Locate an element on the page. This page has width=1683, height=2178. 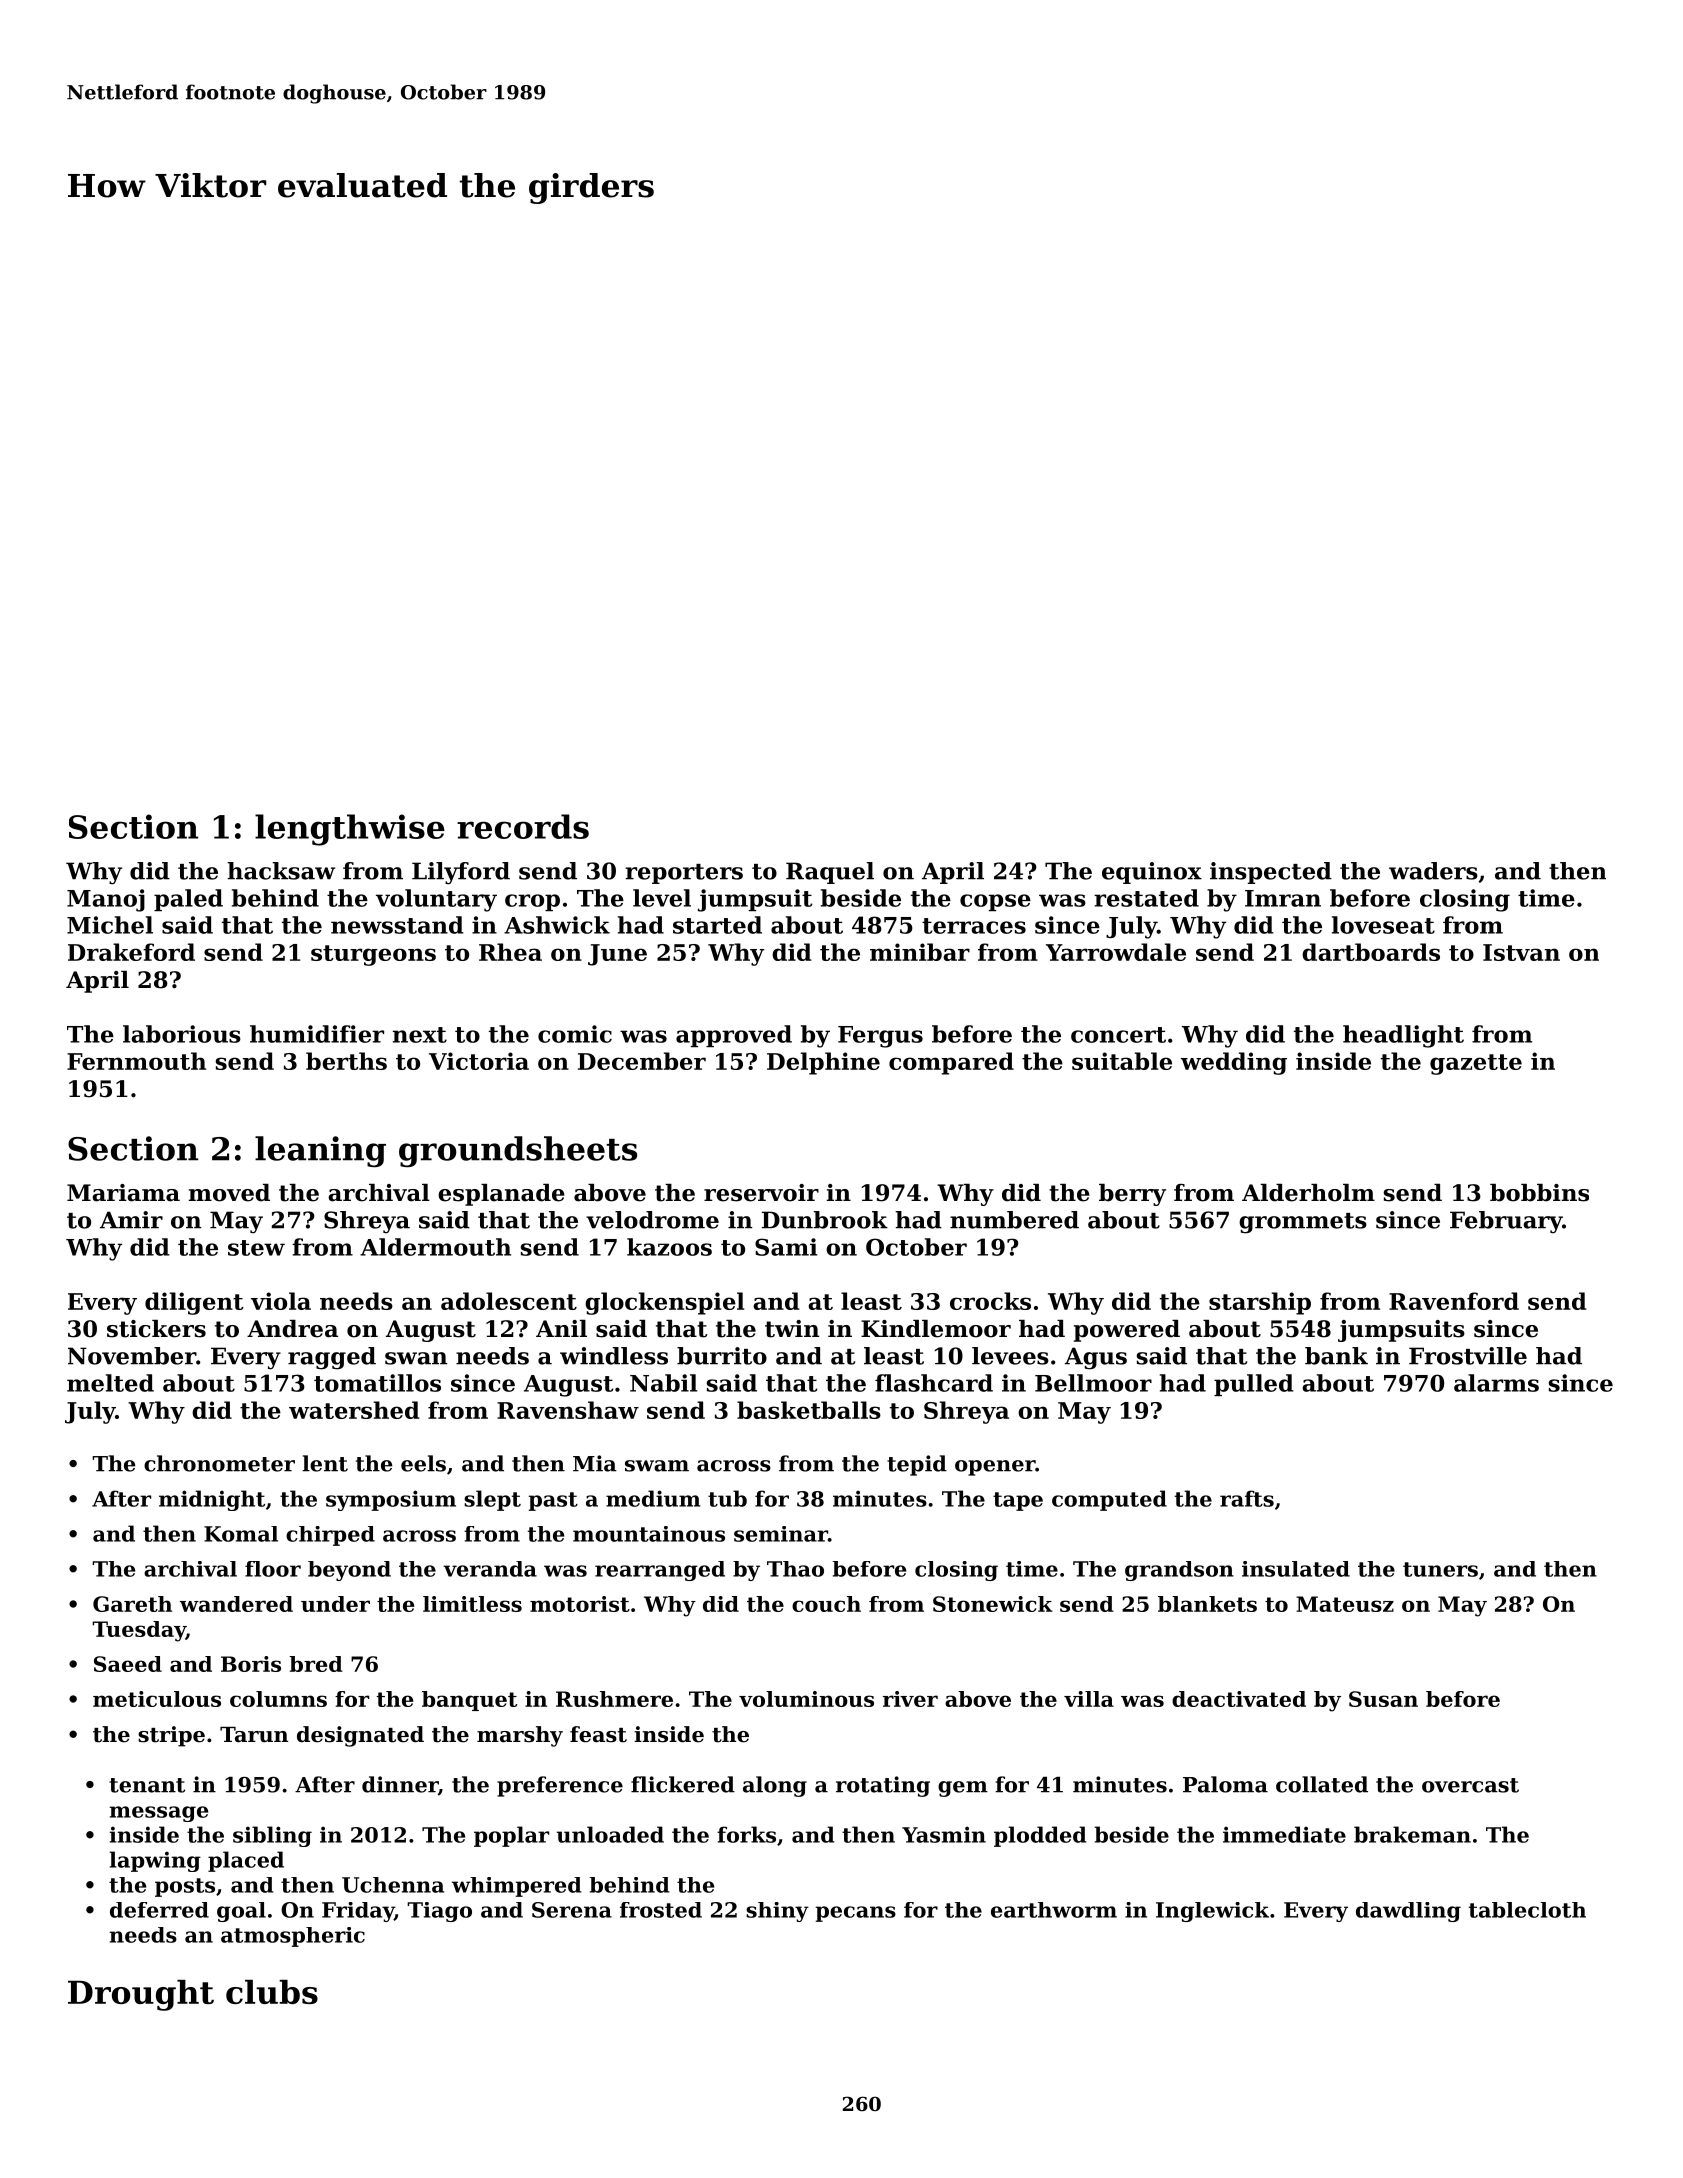
blankets is located at coordinates (1207, 1604).
